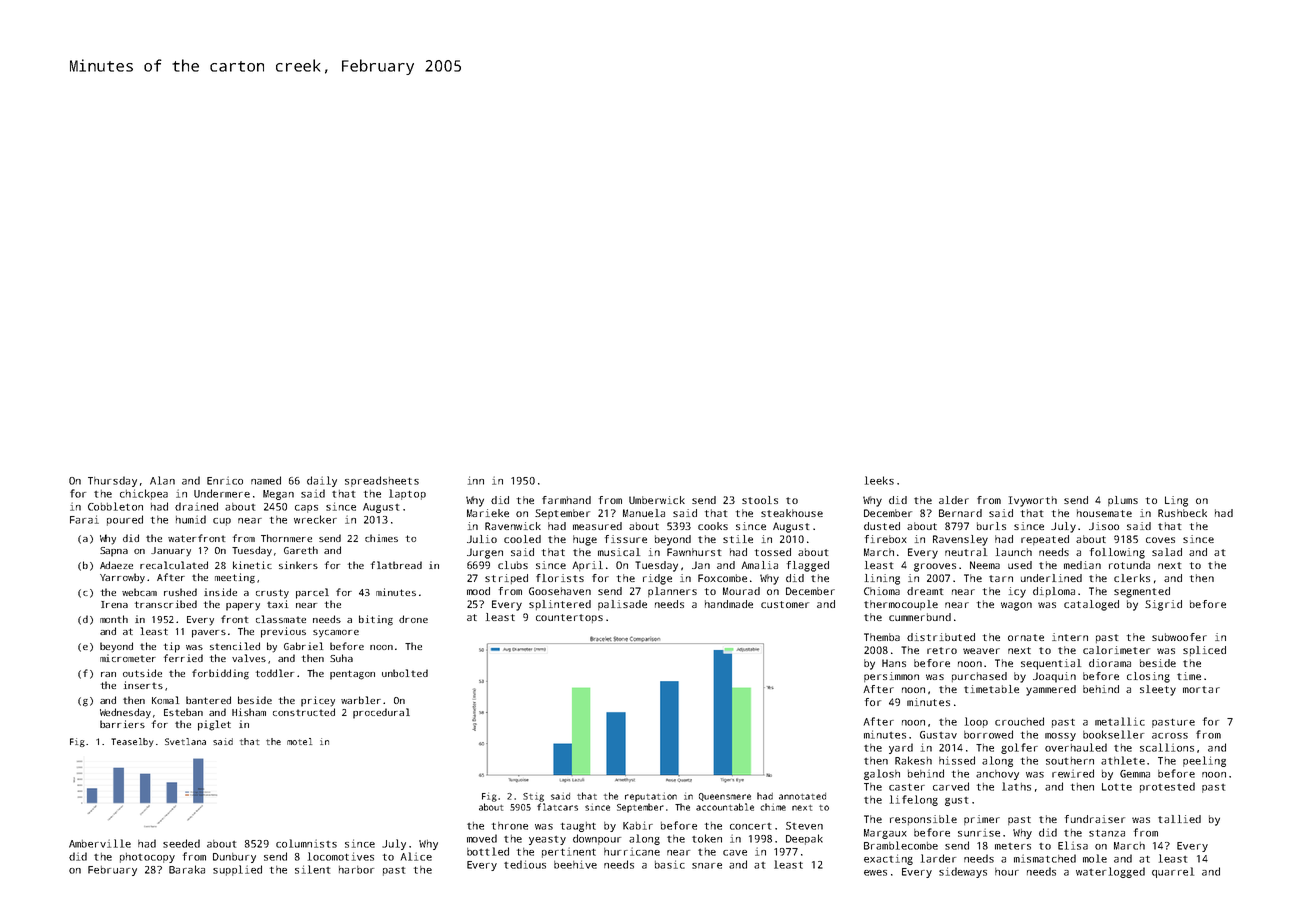 This screenshot has width=1308, height=924. What do you see at coordinates (162, 480) in the screenshot?
I see `Alan` at bounding box center [162, 480].
